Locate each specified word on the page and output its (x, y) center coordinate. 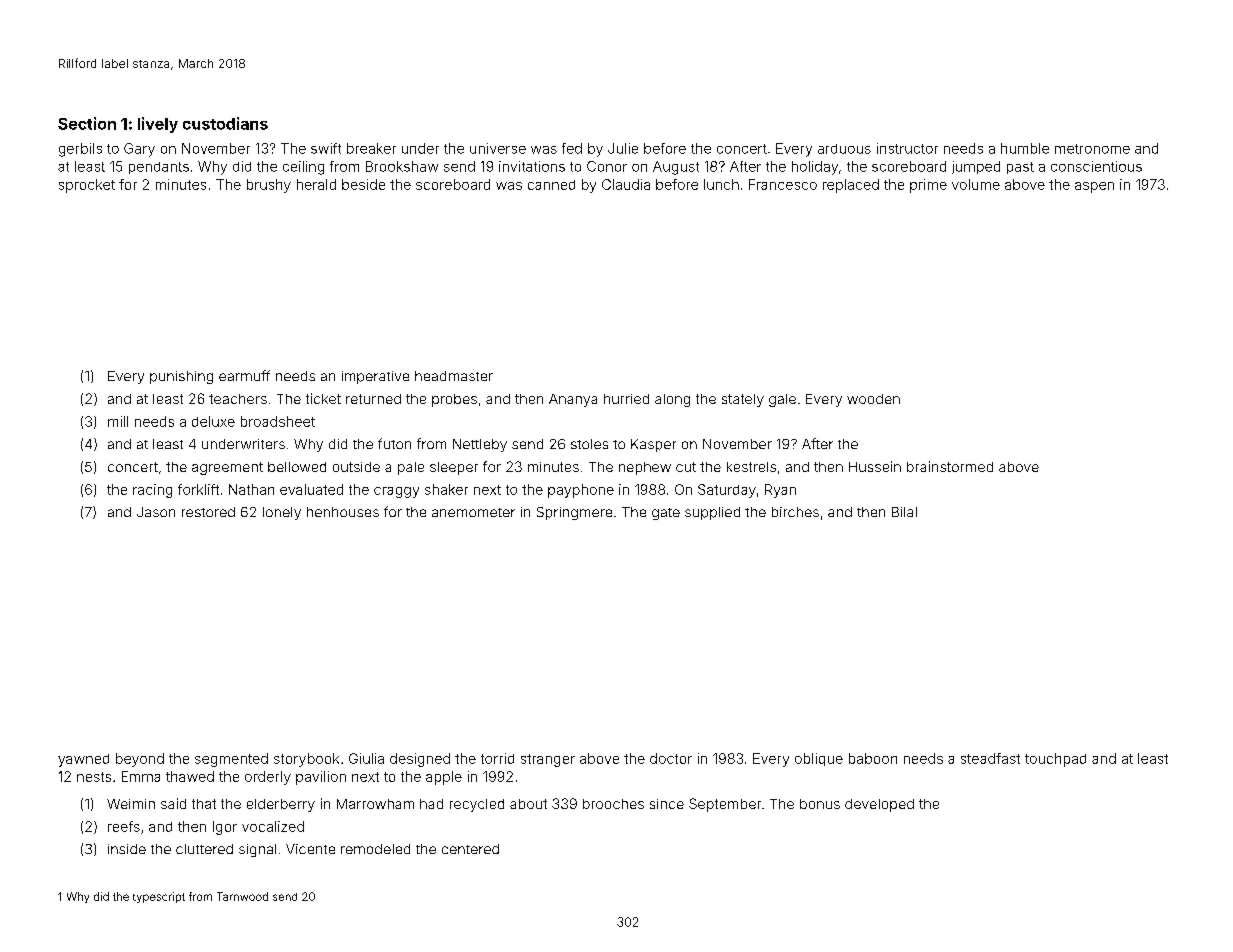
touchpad (1055, 760)
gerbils (80, 150)
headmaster (454, 376)
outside (356, 467)
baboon (873, 758)
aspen (1094, 187)
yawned (83, 760)
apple (444, 778)
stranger (548, 760)
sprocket (87, 186)
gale (782, 400)
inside (127, 849)
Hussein (875, 466)
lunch (721, 184)
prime (928, 186)
